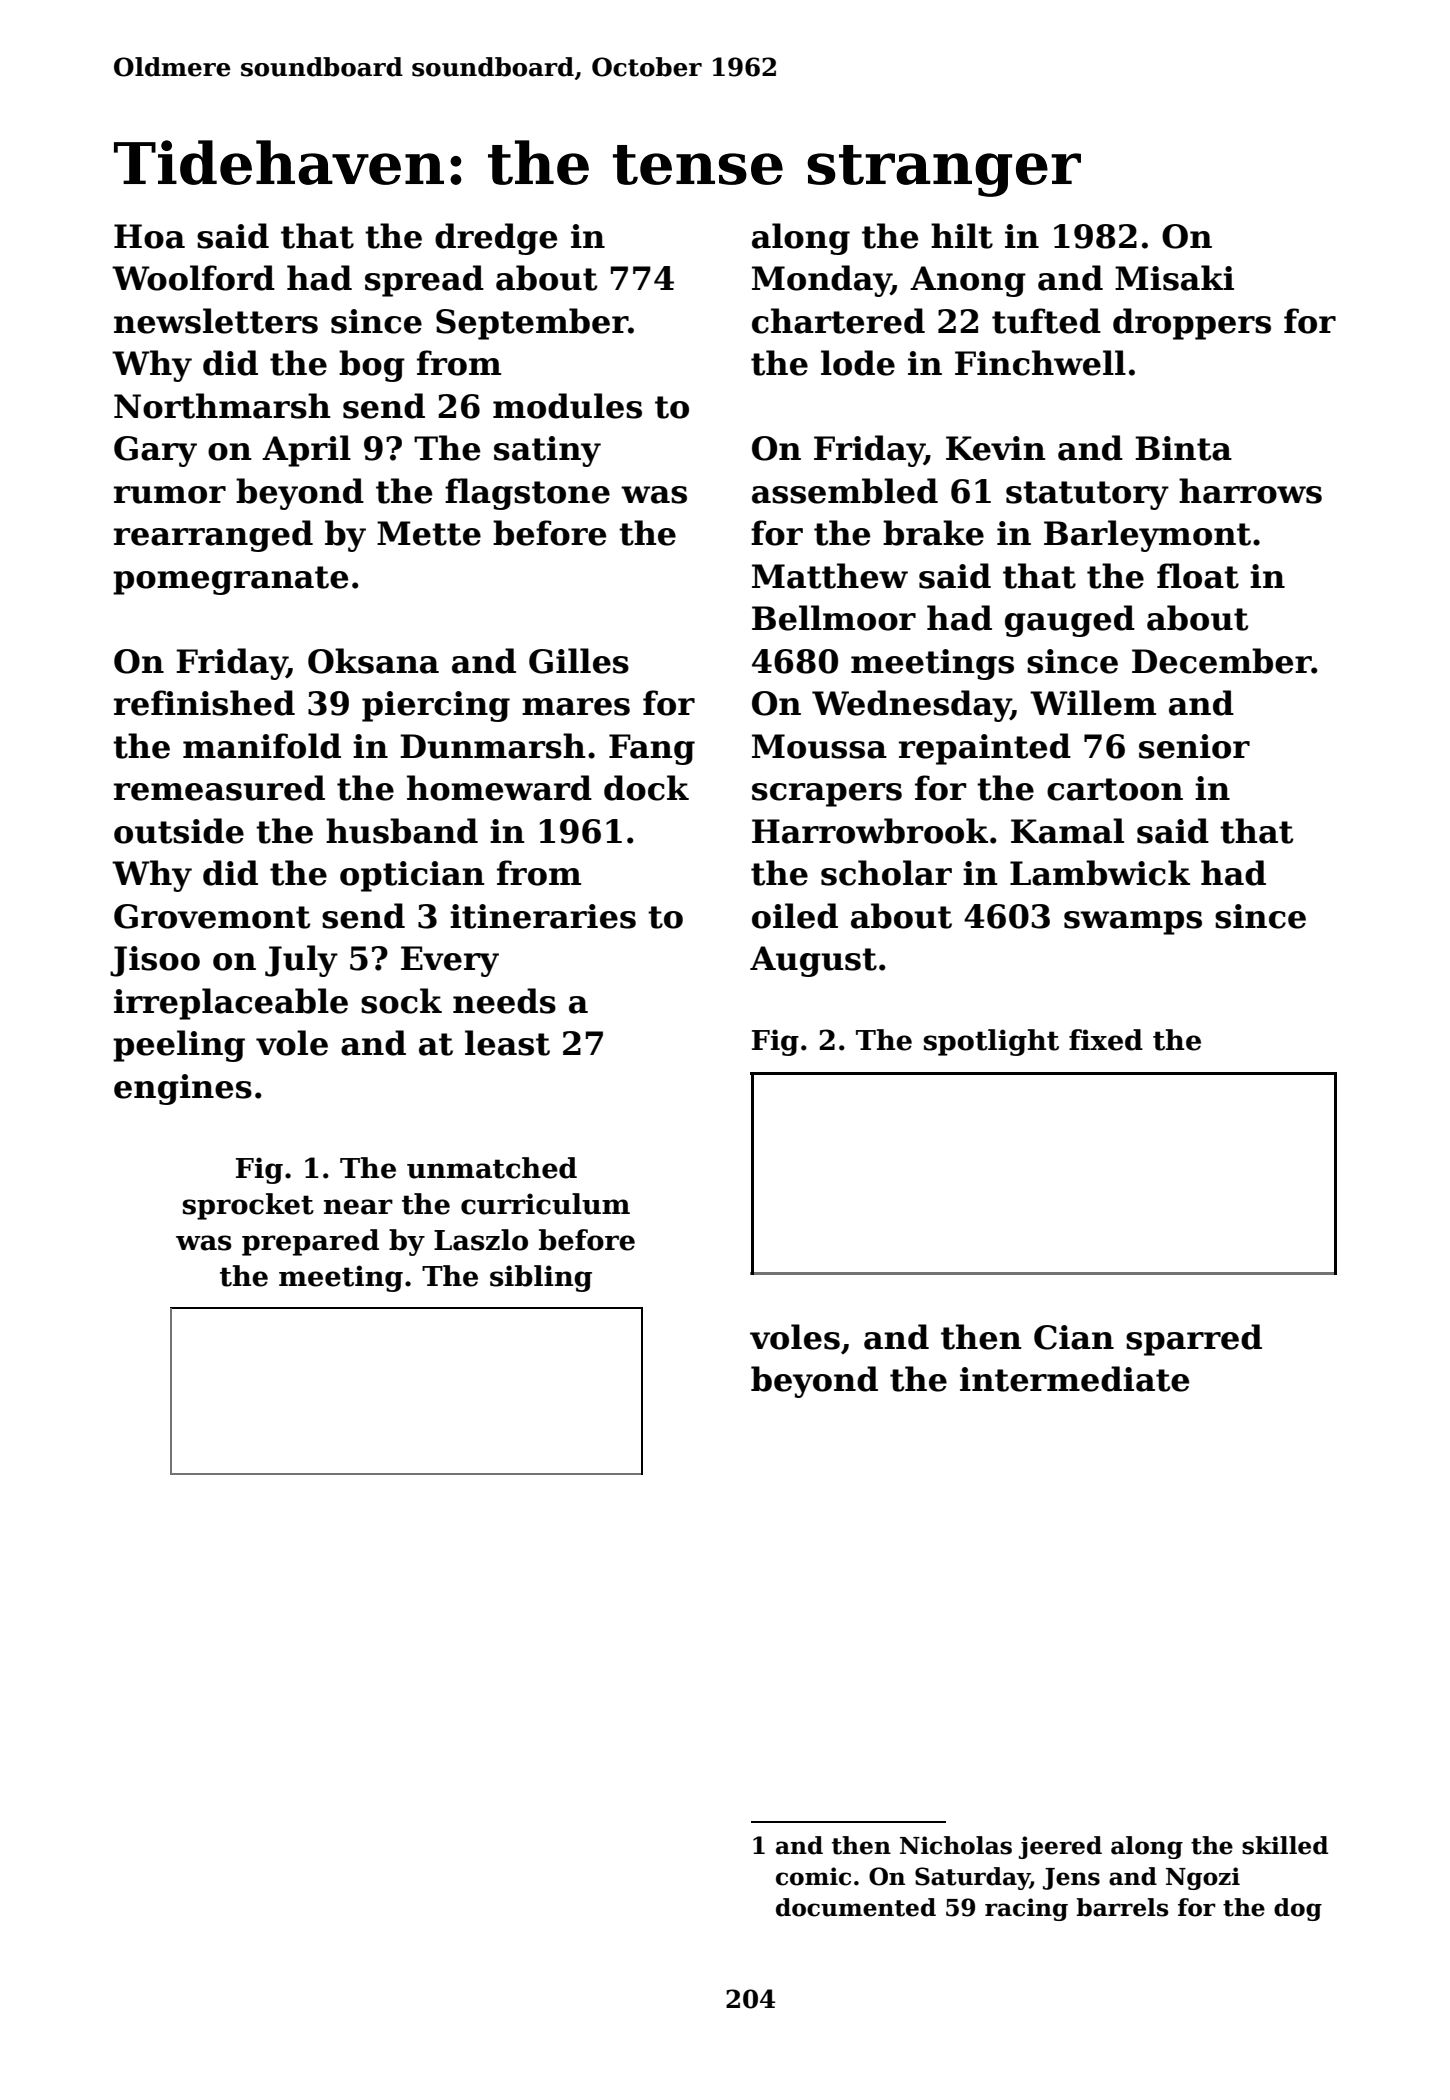  I want to click on Finchwell, so click(1040, 363).
